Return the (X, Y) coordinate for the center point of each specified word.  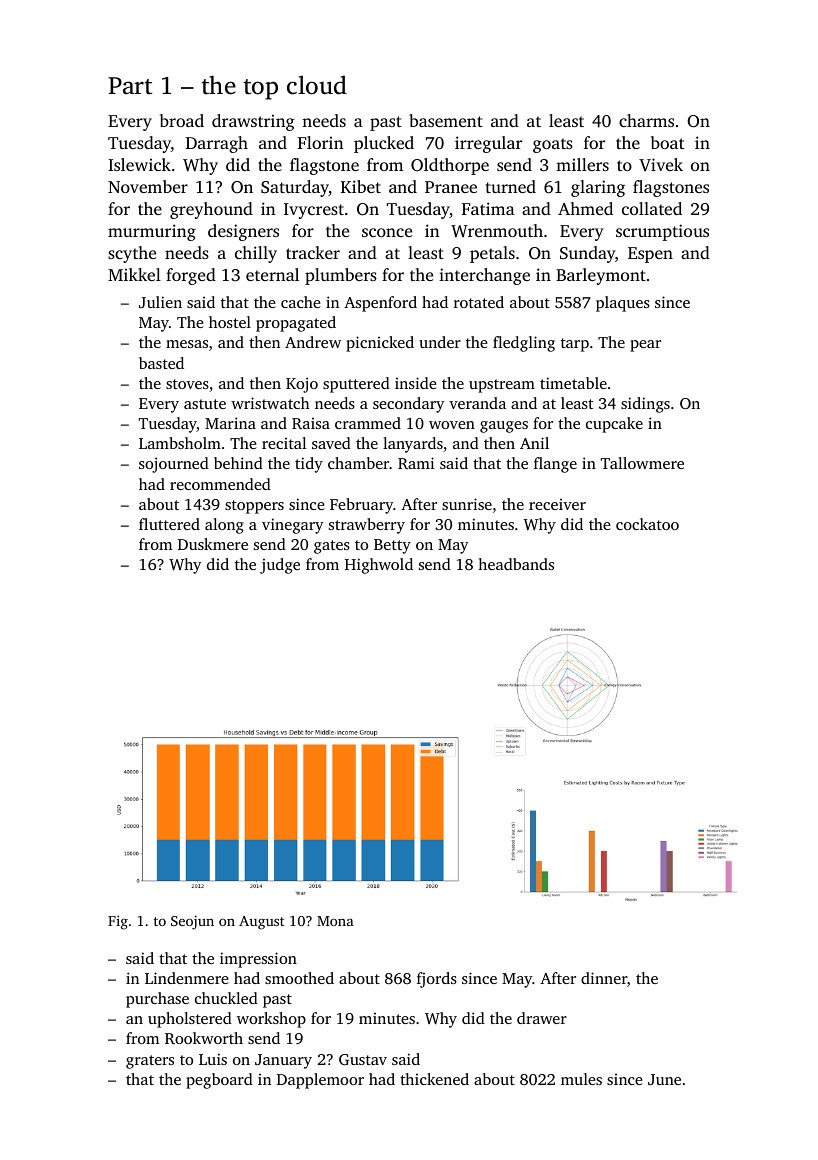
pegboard (219, 1081)
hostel (230, 322)
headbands (516, 564)
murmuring (152, 232)
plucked (384, 144)
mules (581, 1079)
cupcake (614, 425)
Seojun (192, 922)
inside (416, 383)
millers (582, 164)
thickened (434, 1079)
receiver (557, 504)
